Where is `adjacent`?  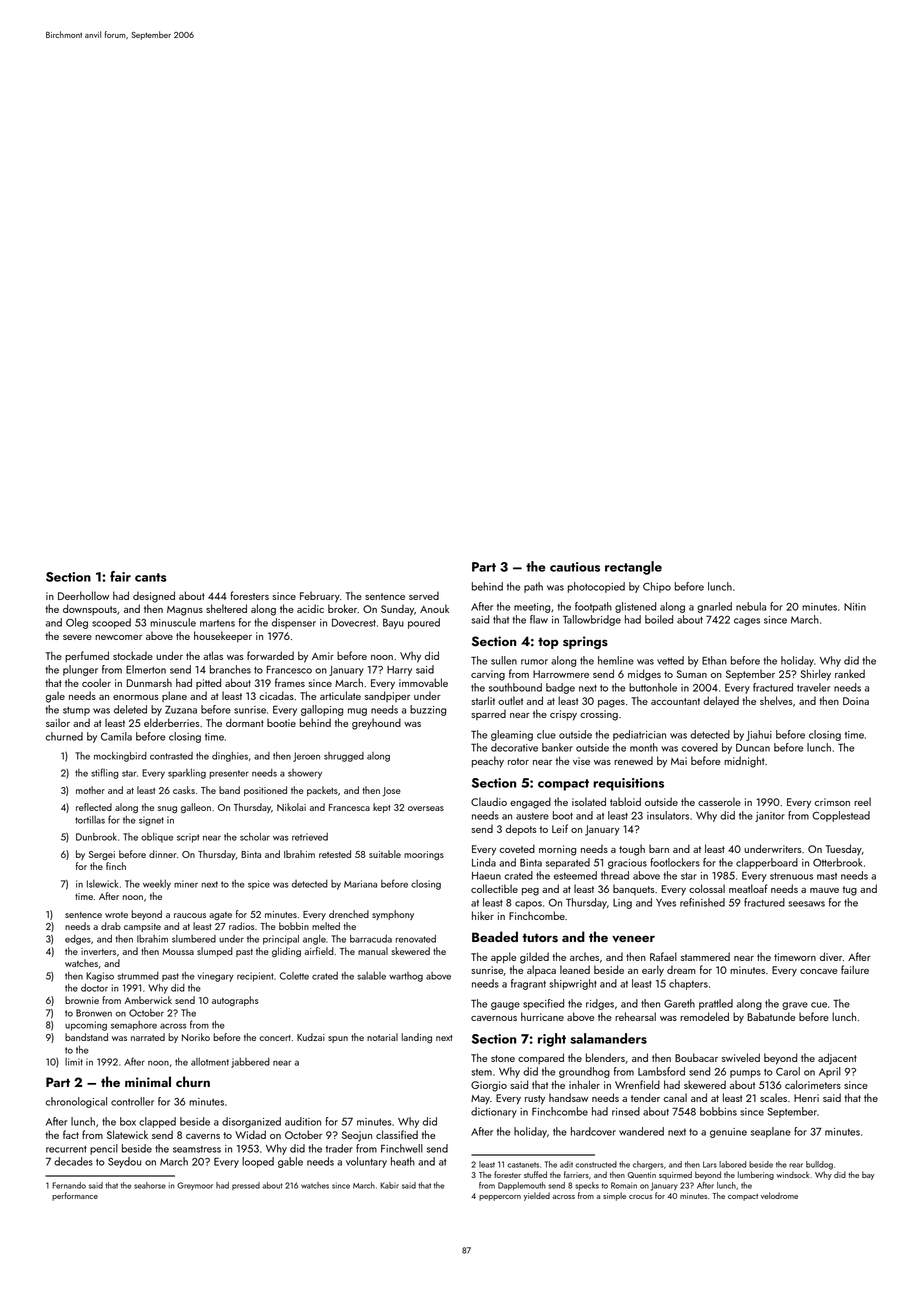
adjacent is located at coordinates (837, 1059).
